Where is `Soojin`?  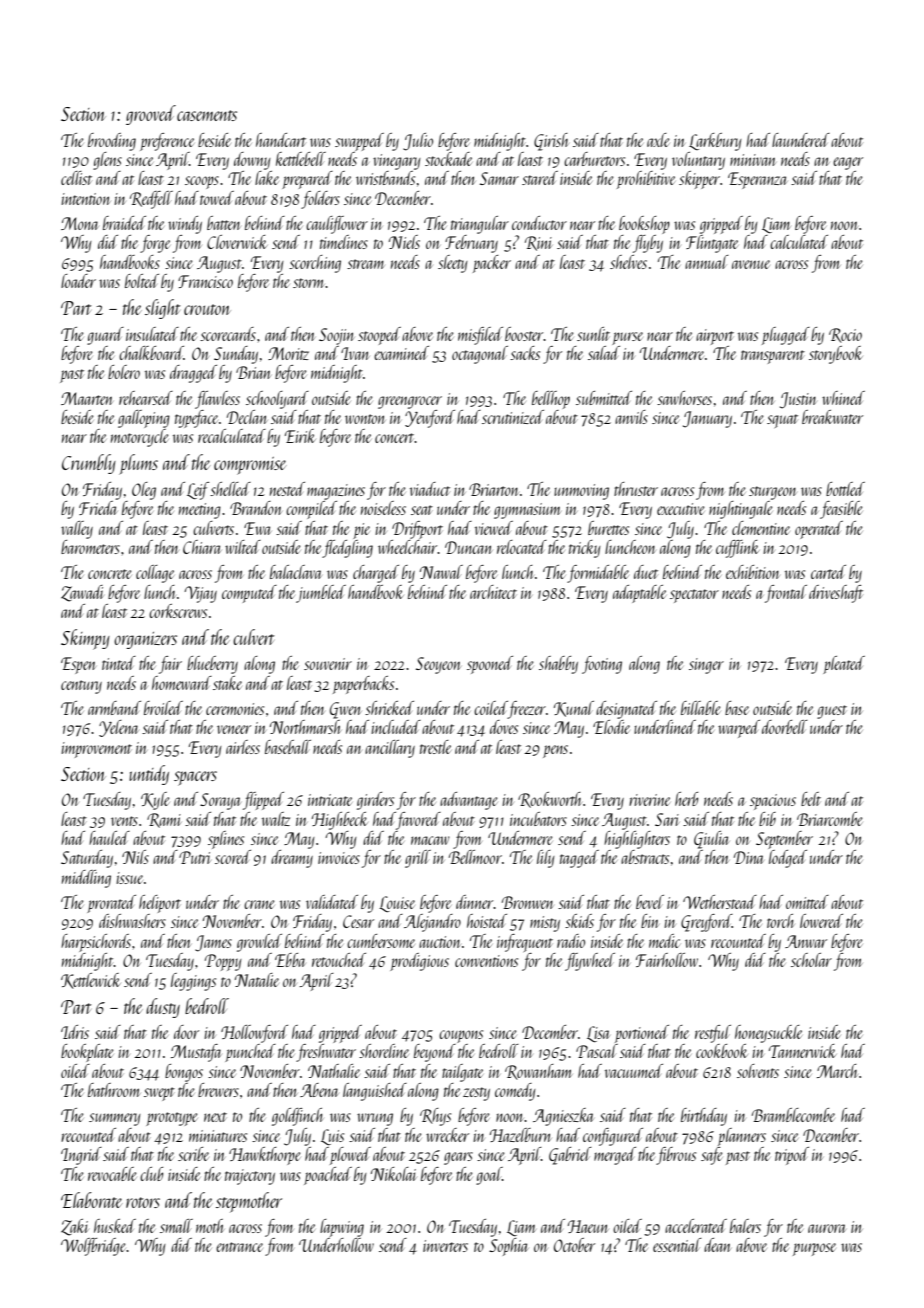 Soojin is located at coordinates (337, 336).
